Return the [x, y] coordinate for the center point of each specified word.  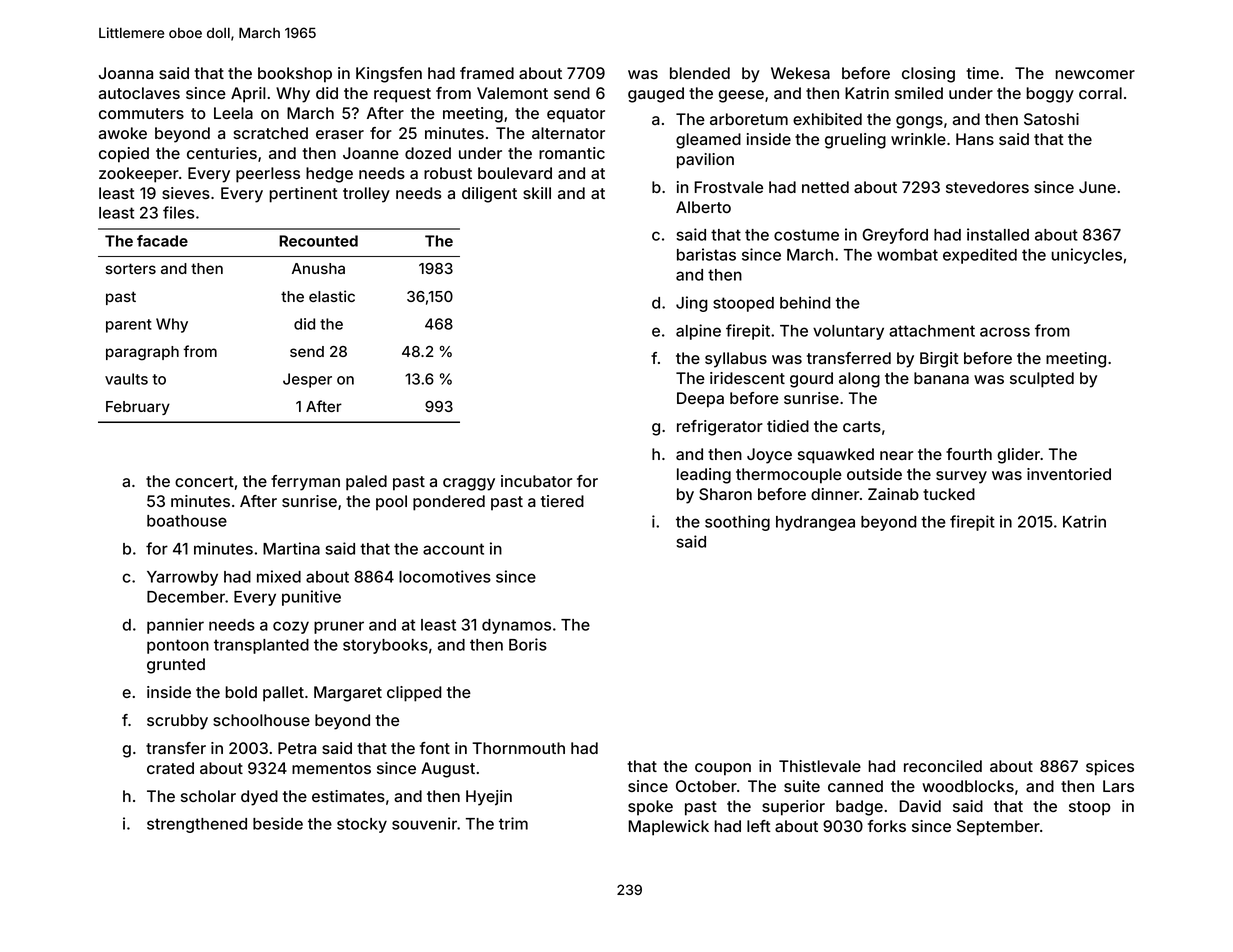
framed [487, 73]
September [998, 828]
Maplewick [668, 828]
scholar [208, 796]
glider [1018, 456]
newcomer [1095, 74]
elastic [332, 296]
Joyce [769, 456]
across [1005, 332]
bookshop [295, 75]
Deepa [700, 400]
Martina [291, 548]
